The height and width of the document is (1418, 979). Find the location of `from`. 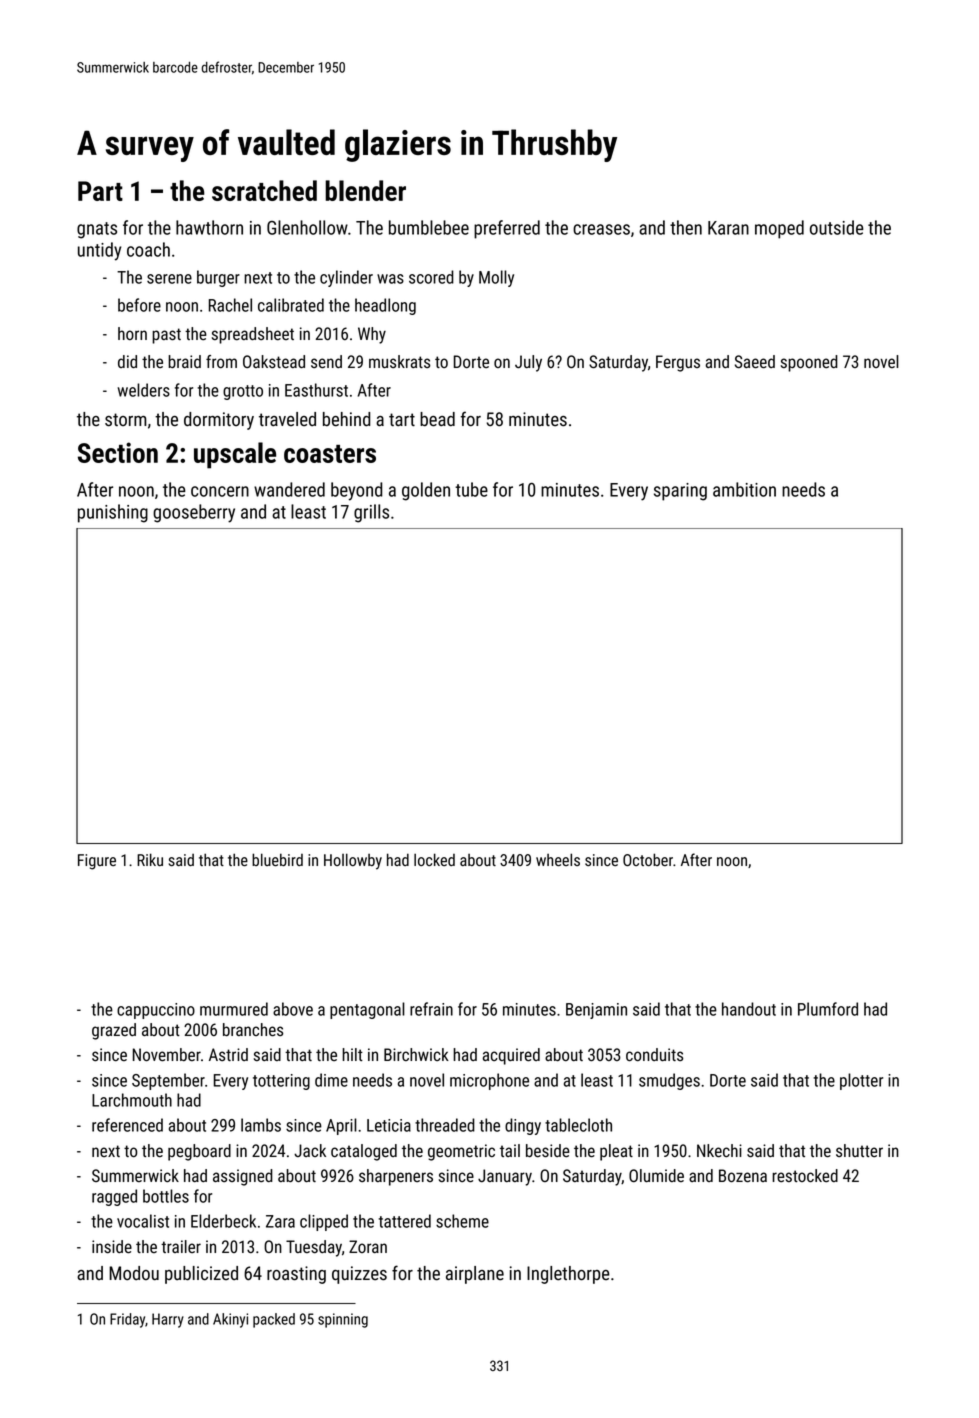

from is located at coordinates (221, 361).
